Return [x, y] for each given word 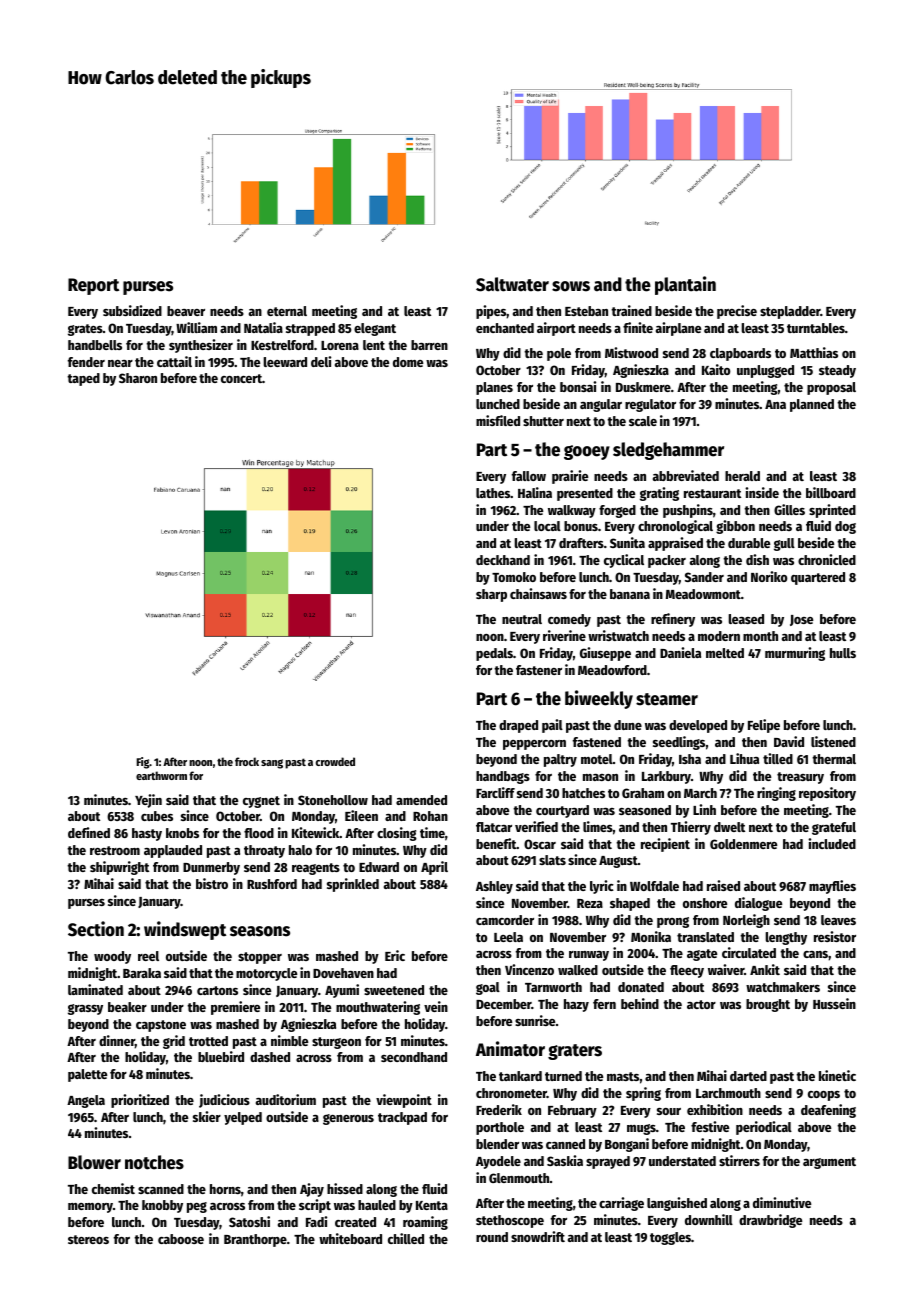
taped [83, 379]
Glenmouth [519, 1178]
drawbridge [770, 1221]
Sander [704, 577]
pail [552, 726]
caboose [181, 1239]
